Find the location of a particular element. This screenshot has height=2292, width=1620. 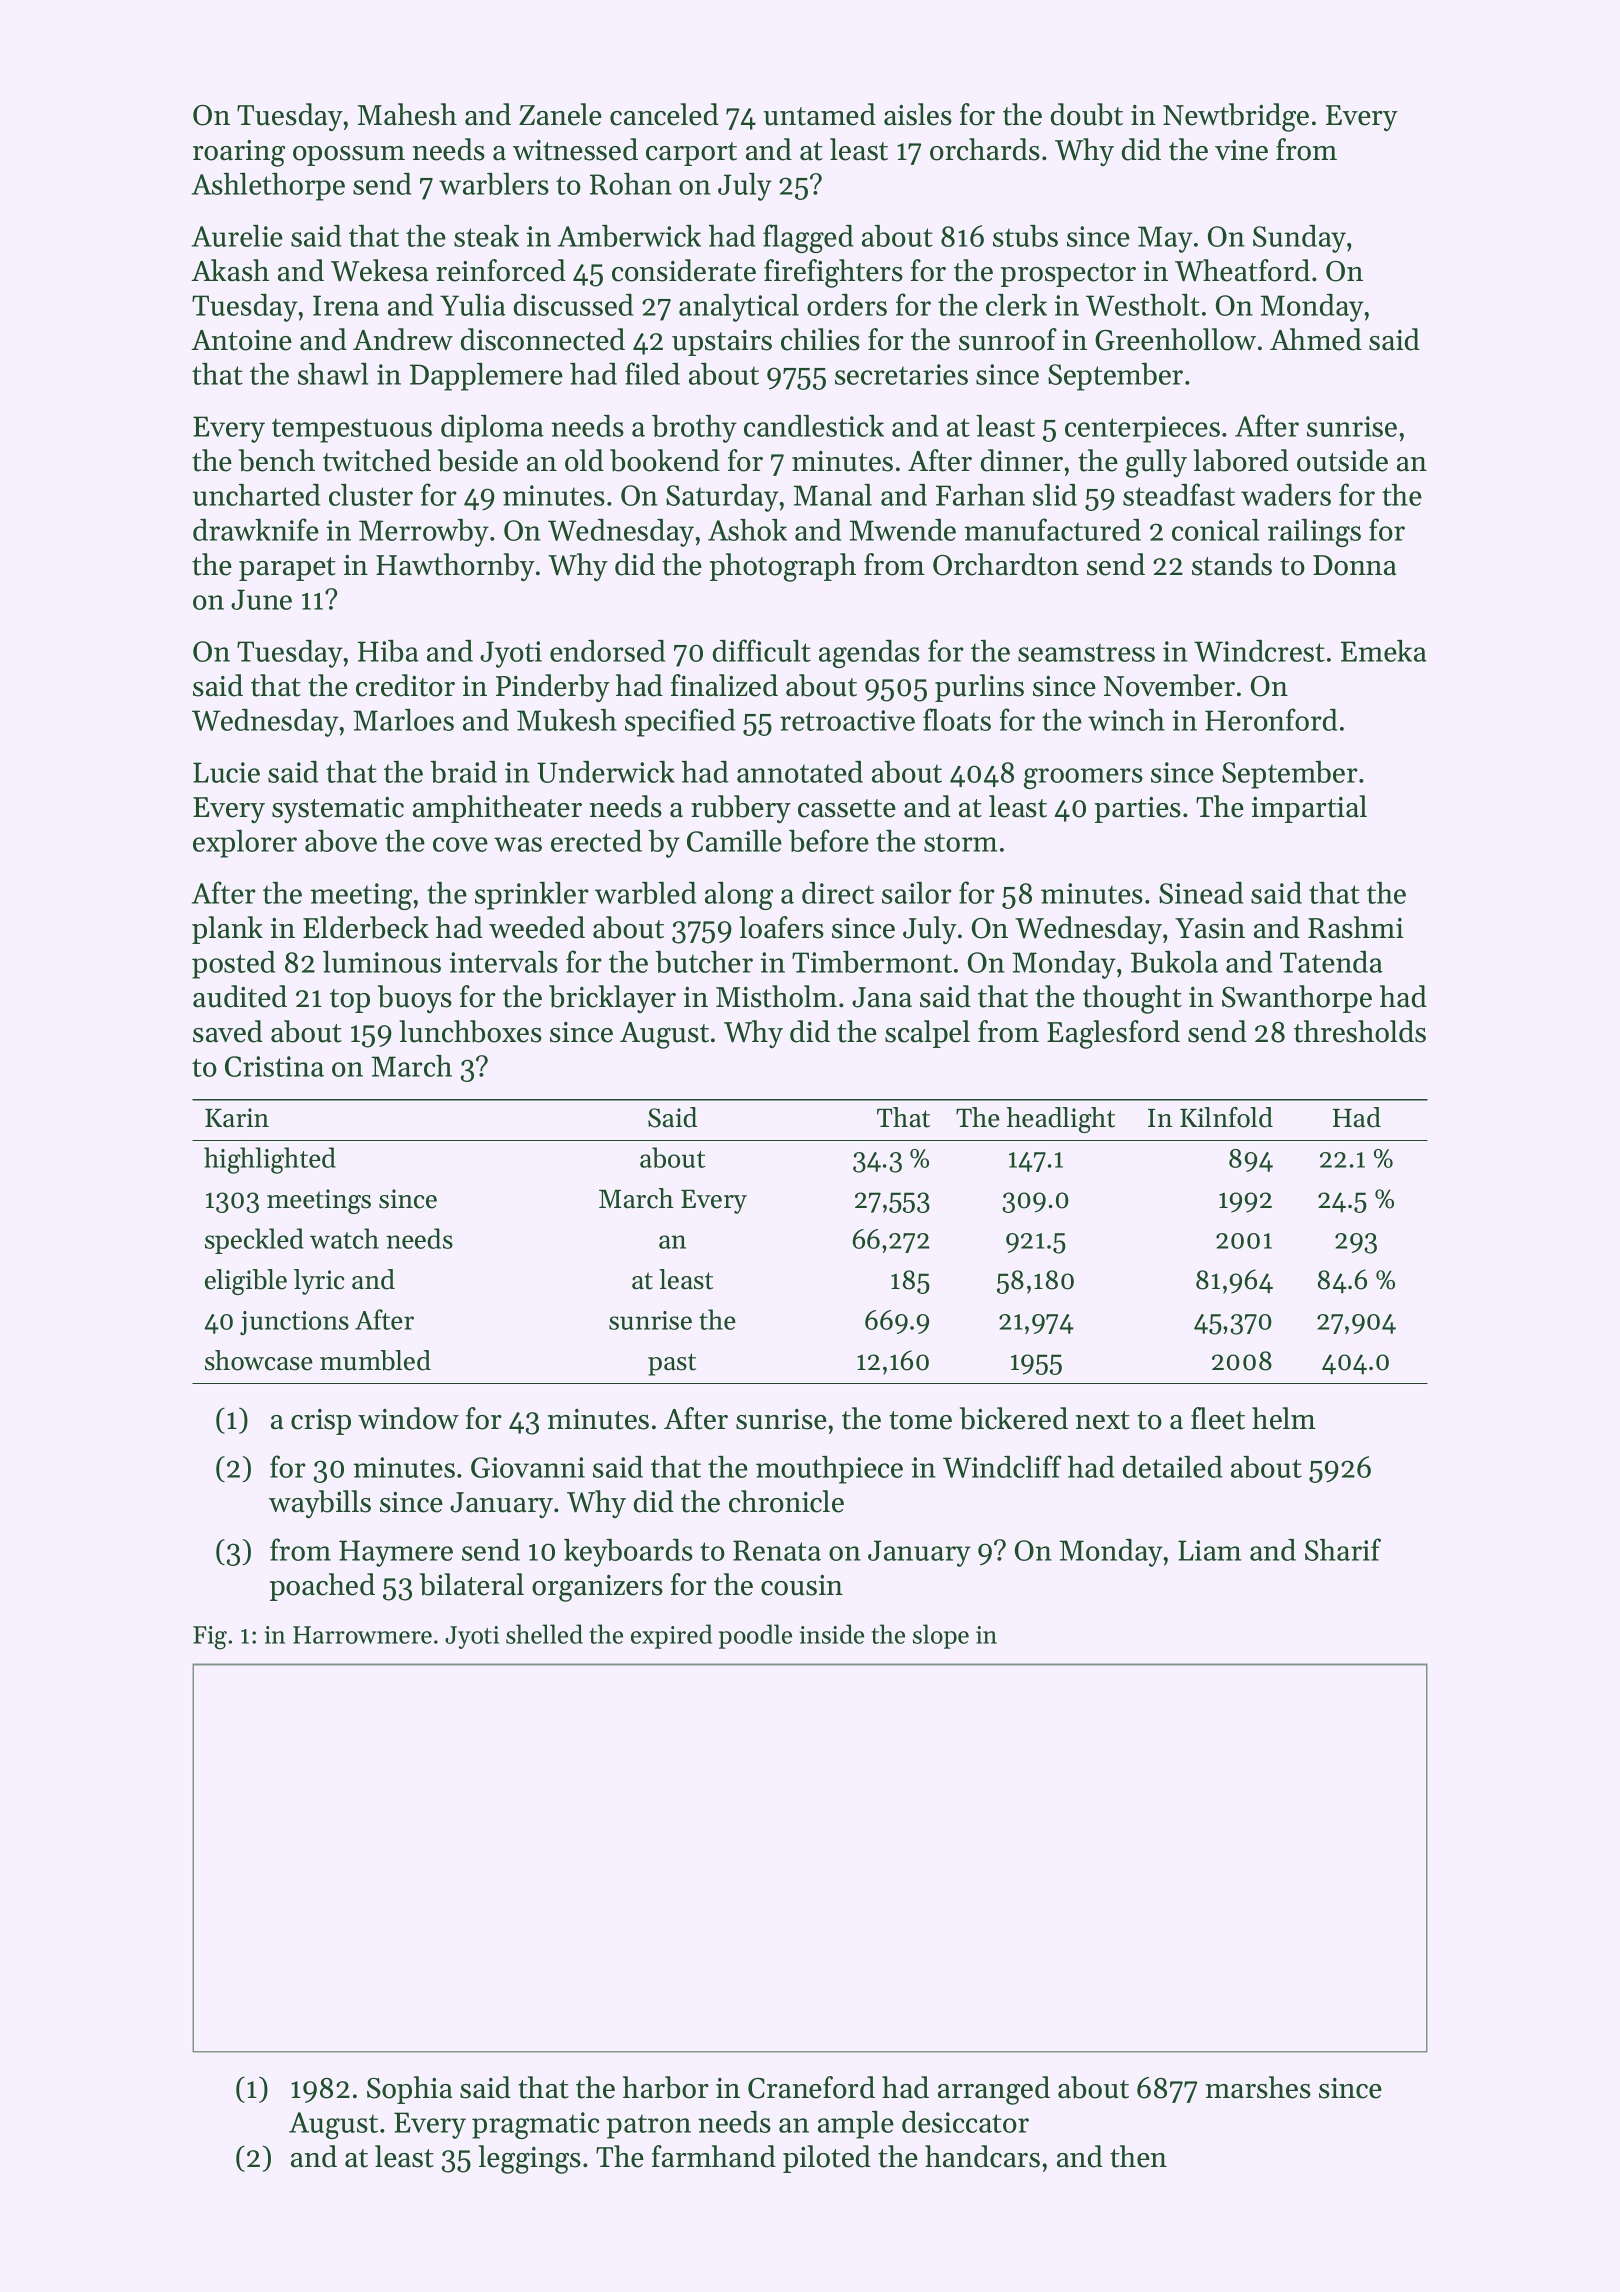

Newtbridge is located at coordinates (1236, 117).
